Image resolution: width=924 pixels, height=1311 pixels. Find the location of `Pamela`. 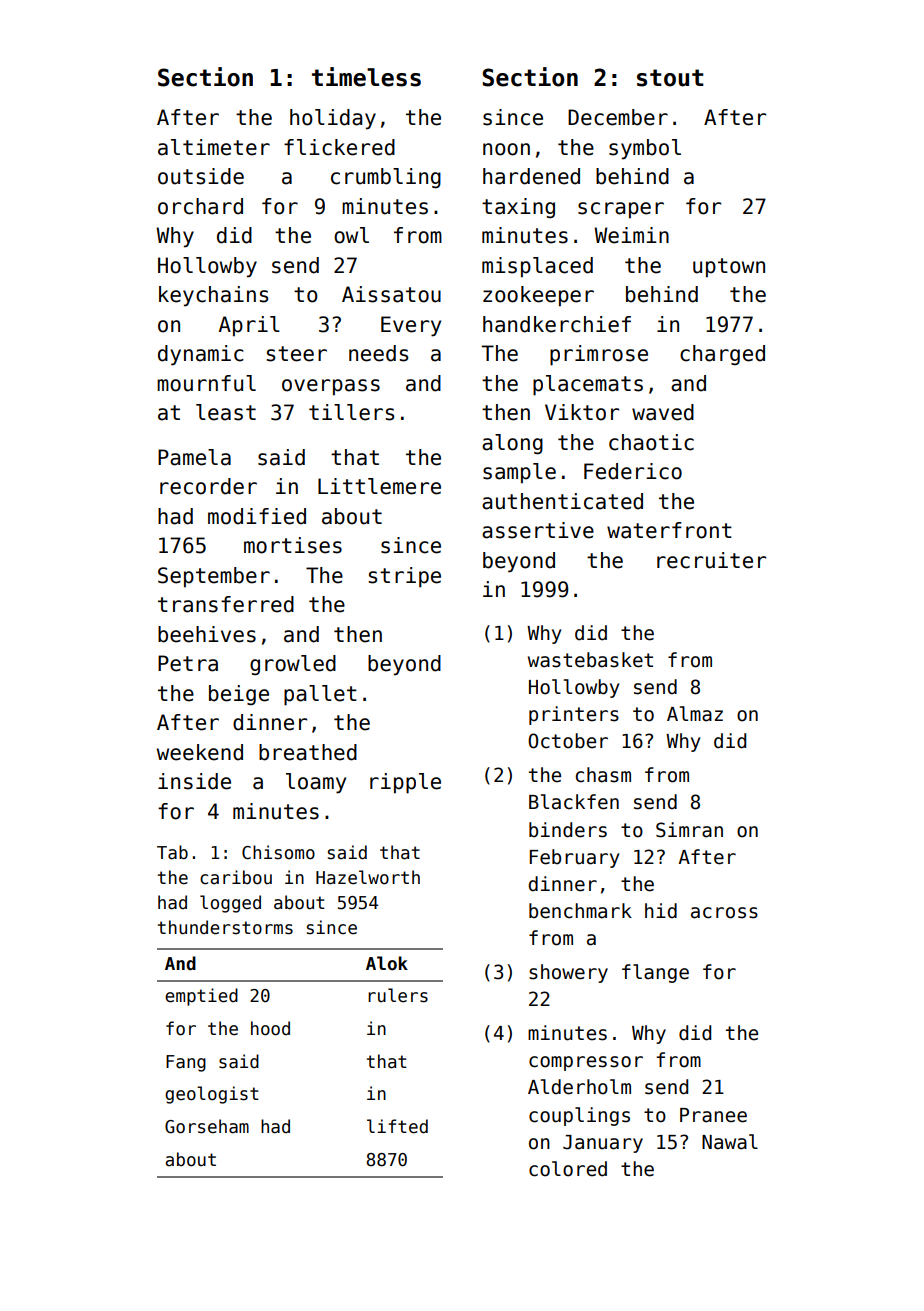

Pamela is located at coordinates (194, 457).
